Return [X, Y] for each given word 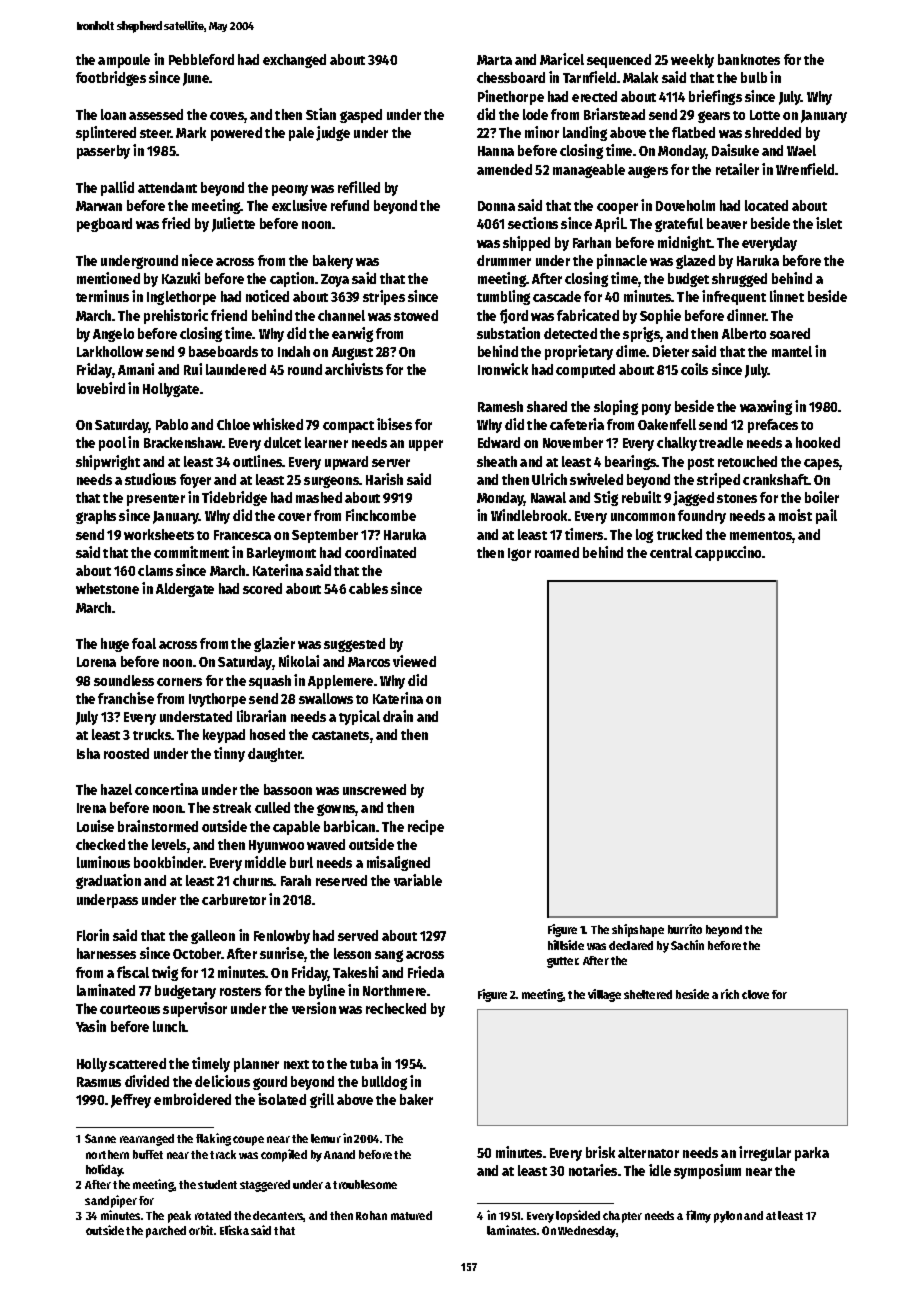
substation [508, 333]
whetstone [107, 588]
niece [197, 260]
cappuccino [729, 553]
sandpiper [111, 1201]
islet [829, 223]
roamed [557, 552]
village [604, 995]
